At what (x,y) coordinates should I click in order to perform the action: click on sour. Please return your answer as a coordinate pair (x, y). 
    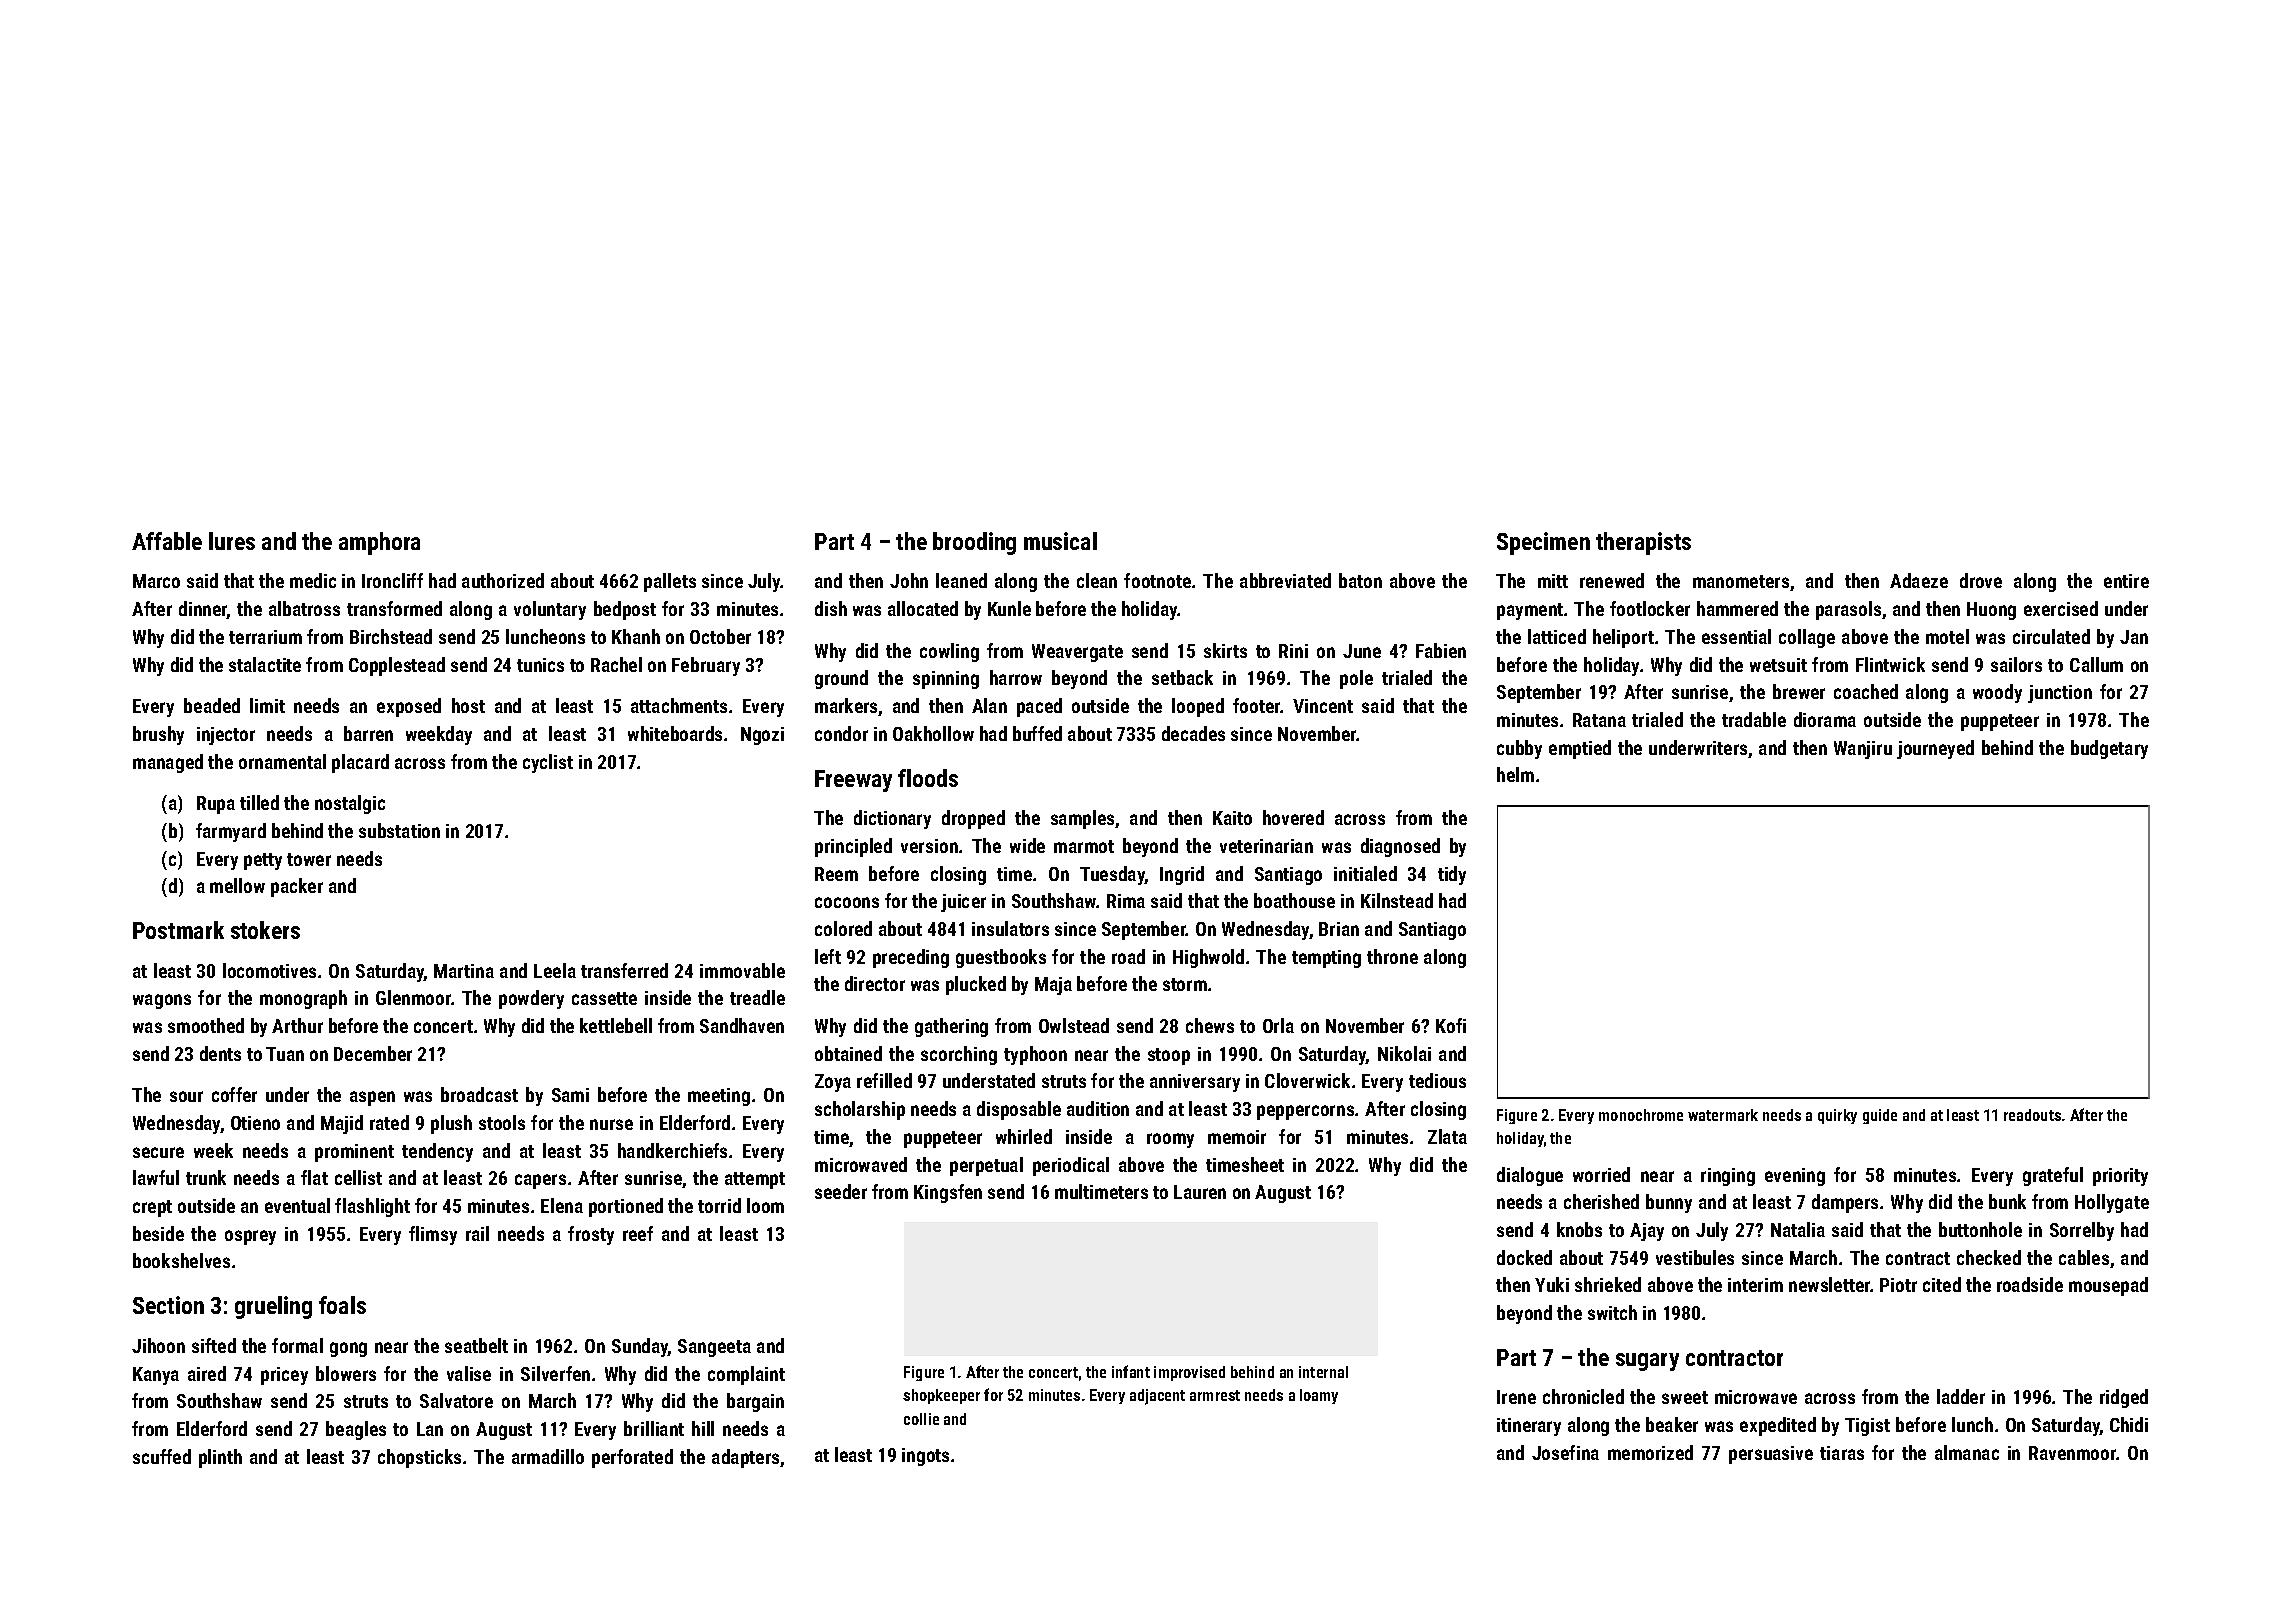
    Looking at the image, I should click on (186, 1096).
